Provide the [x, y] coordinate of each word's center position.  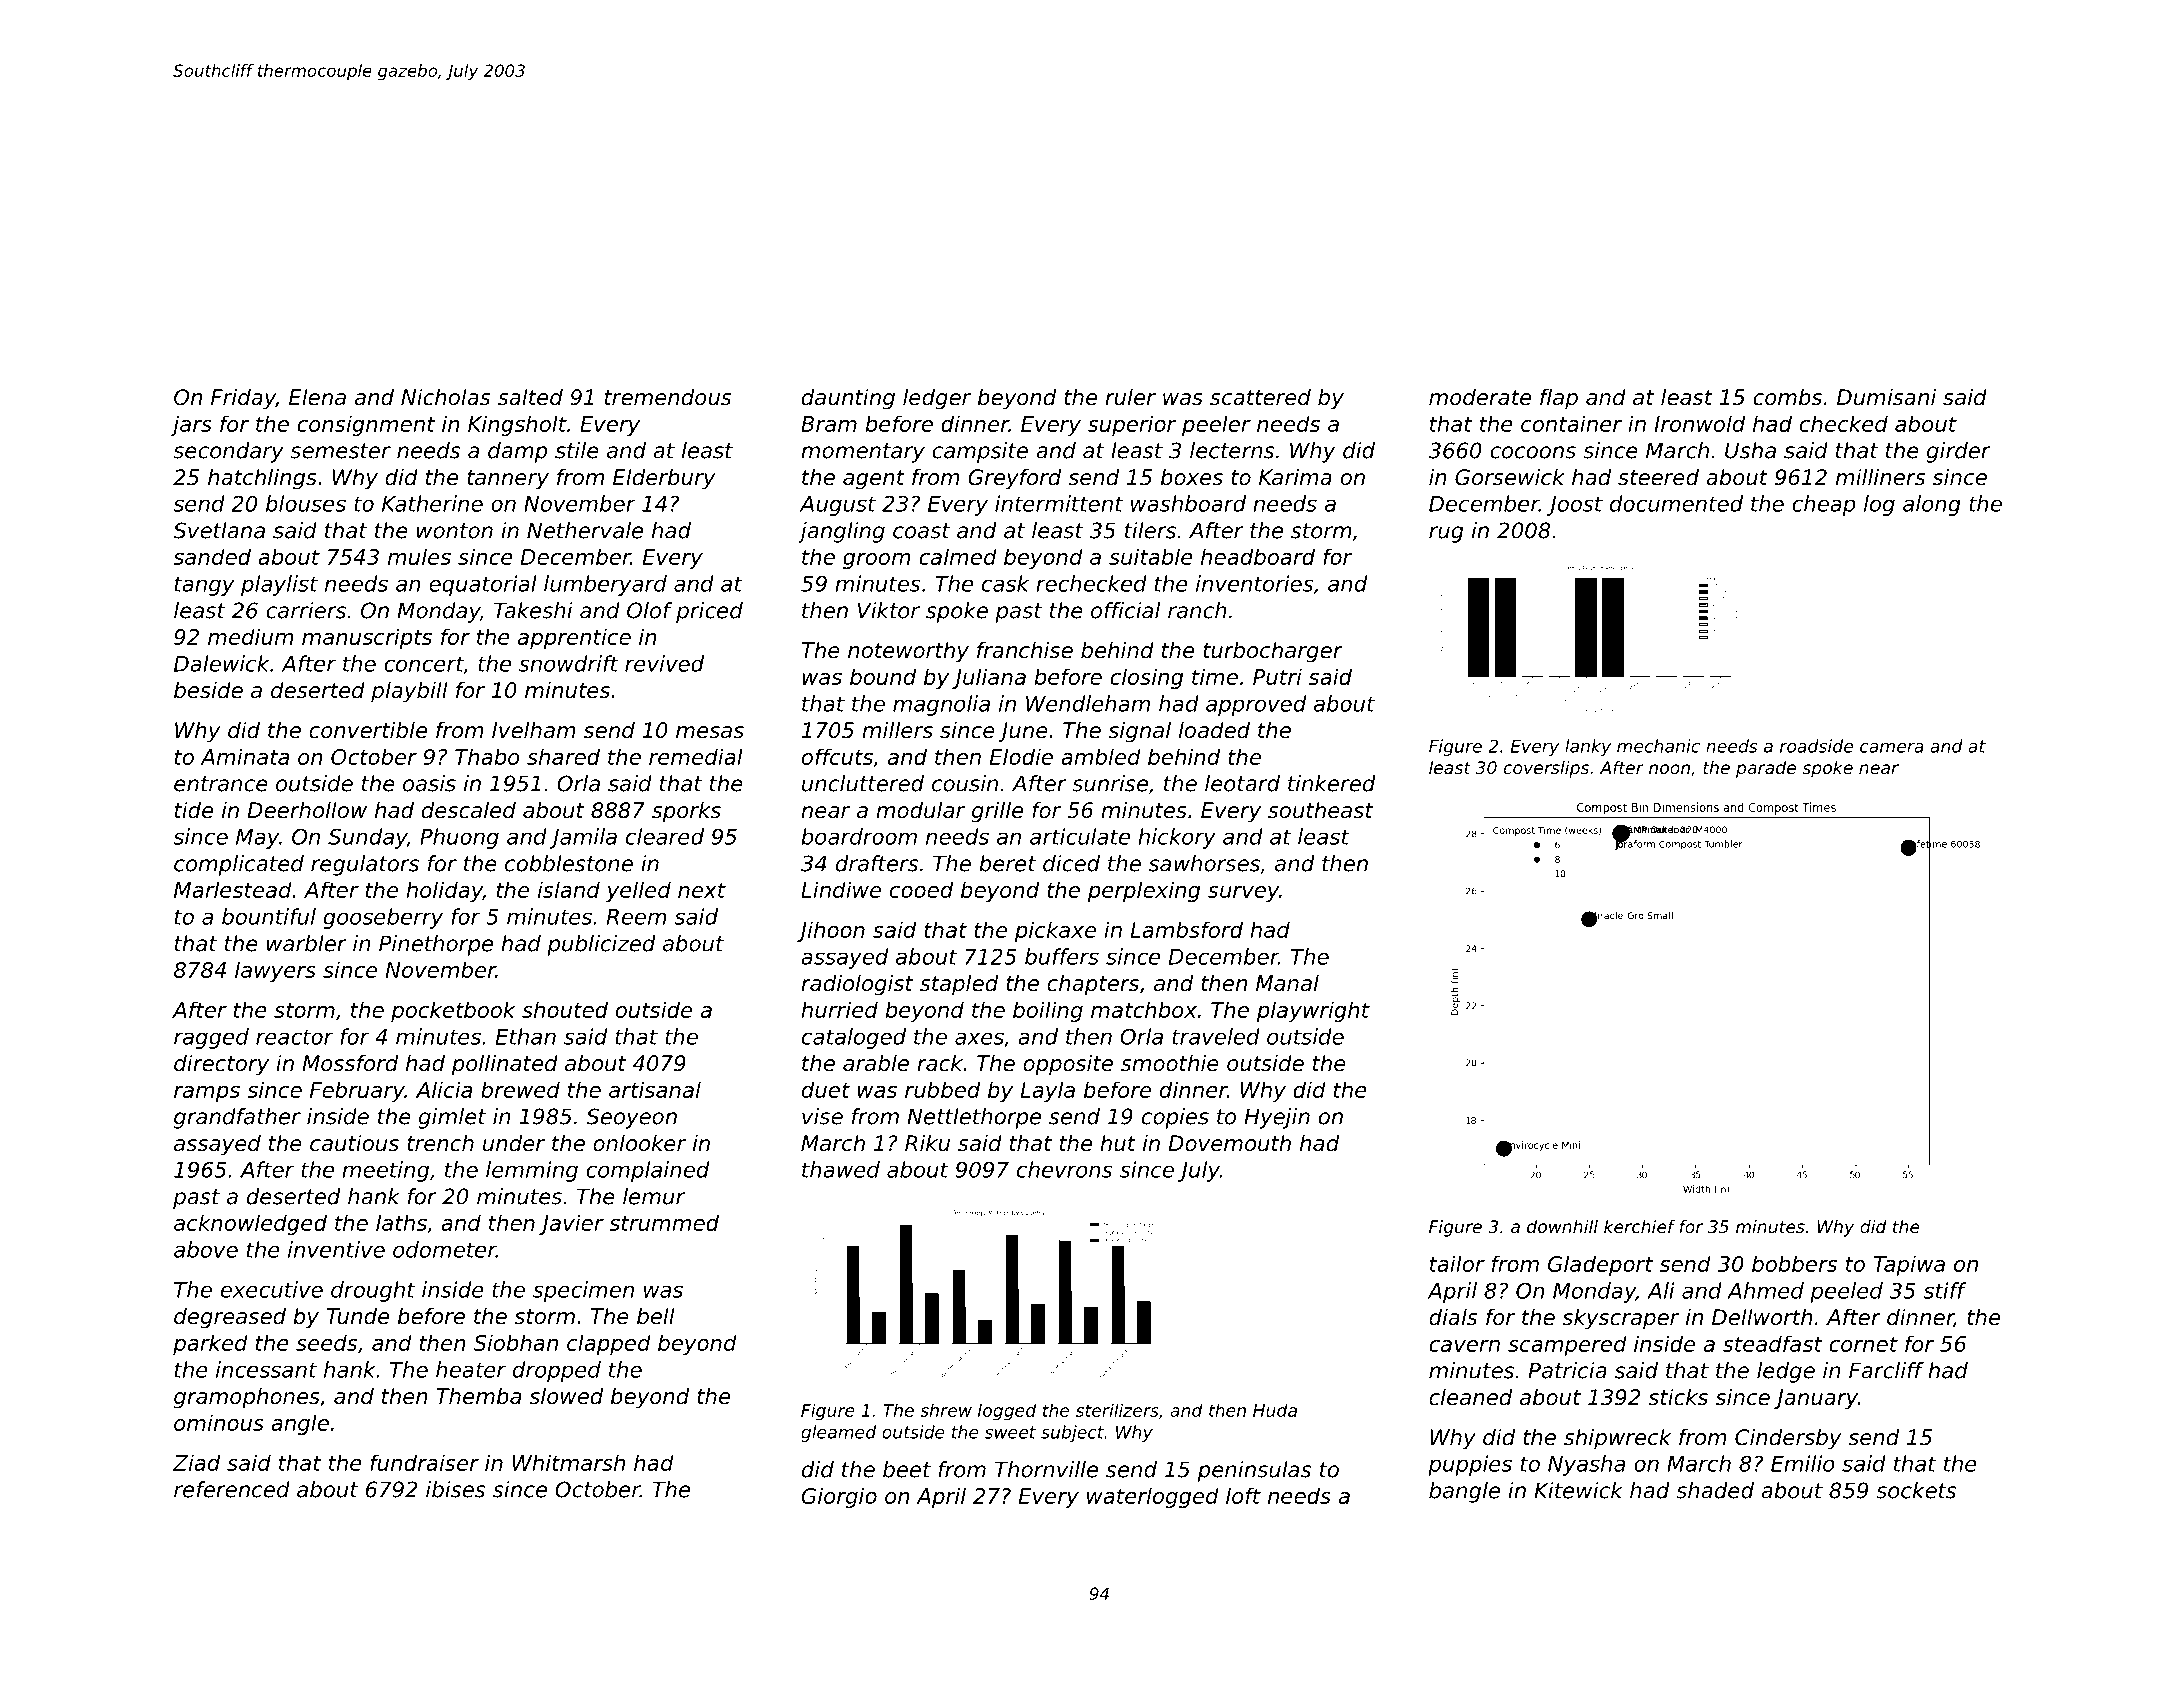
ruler [1130, 397]
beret [1007, 863]
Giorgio [839, 1497]
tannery [508, 480]
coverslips [1546, 769]
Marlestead [233, 889]
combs [1788, 397]
